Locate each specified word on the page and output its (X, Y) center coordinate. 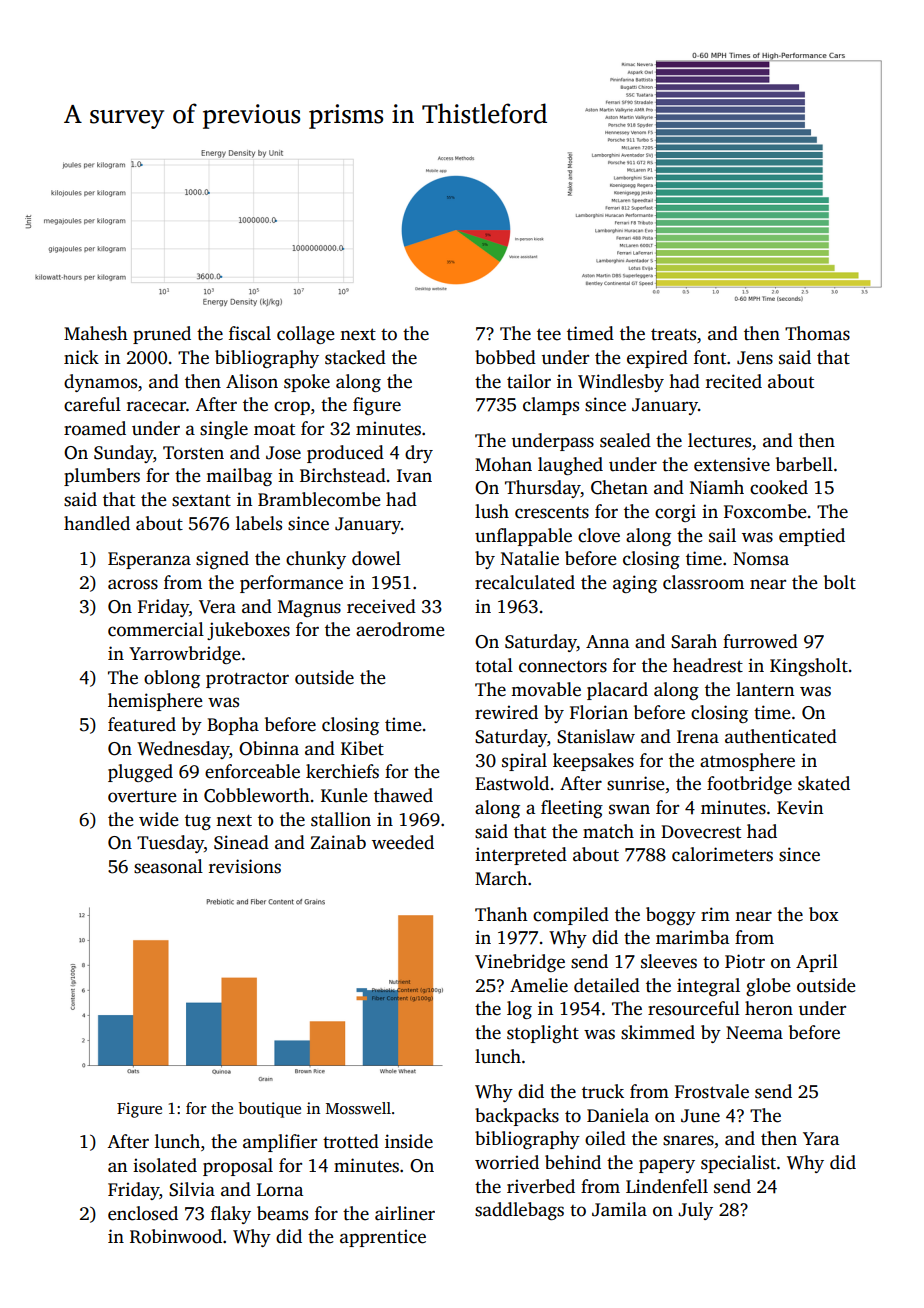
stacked (355, 357)
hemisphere (155, 702)
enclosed (143, 1213)
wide (158, 819)
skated (824, 783)
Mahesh (96, 333)
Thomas (817, 333)
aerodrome (400, 629)
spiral (524, 762)
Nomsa (761, 559)
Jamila (619, 1209)
